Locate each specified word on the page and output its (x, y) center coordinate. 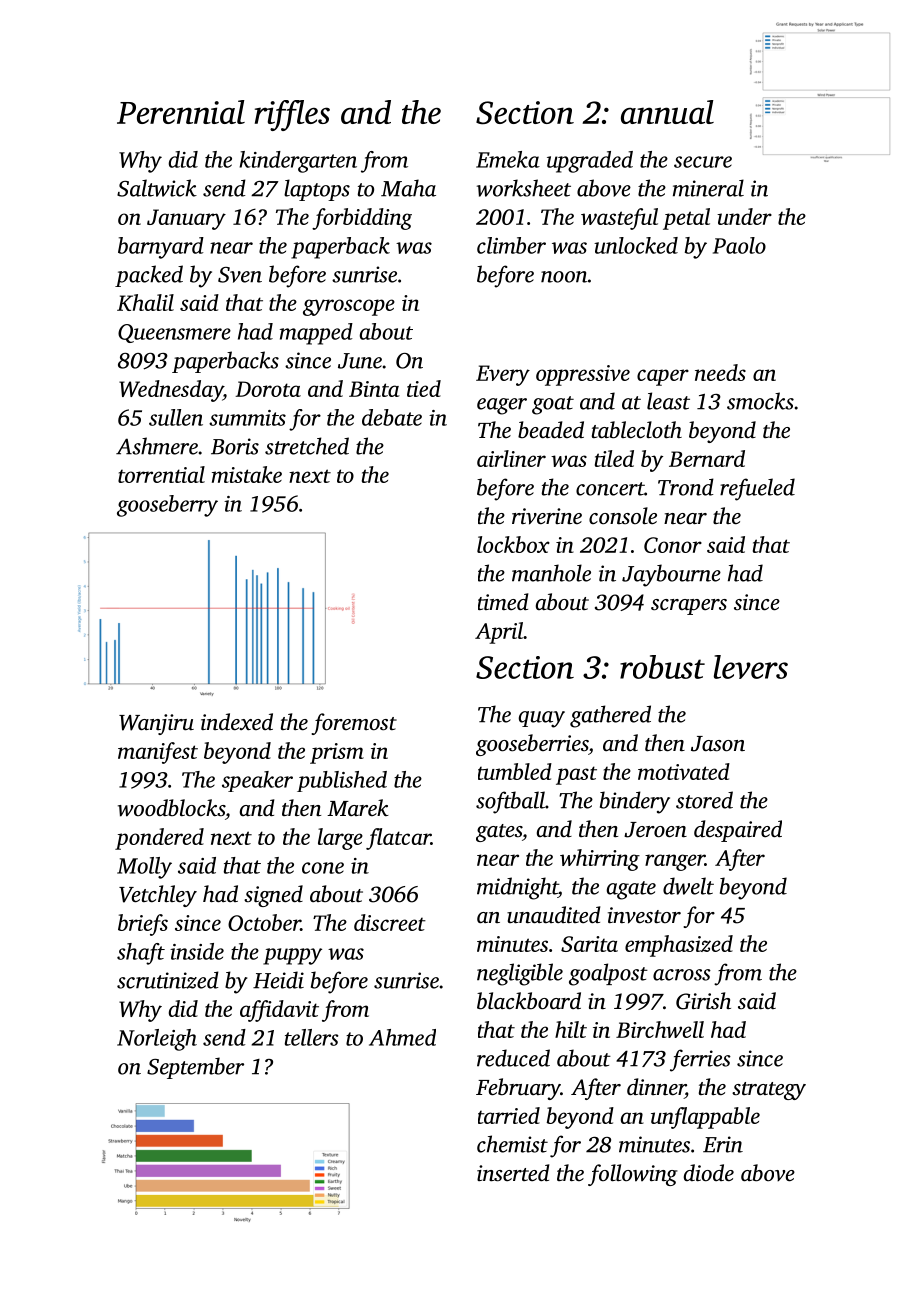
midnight (517, 888)
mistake (247, 474)
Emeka (508, 159)
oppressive (583, 375)
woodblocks (171, 808)
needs (720, 372)
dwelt (688, 886)
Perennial (181, 112)
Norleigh (157, 1040)
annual (667, 112)
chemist (512, 1144)
